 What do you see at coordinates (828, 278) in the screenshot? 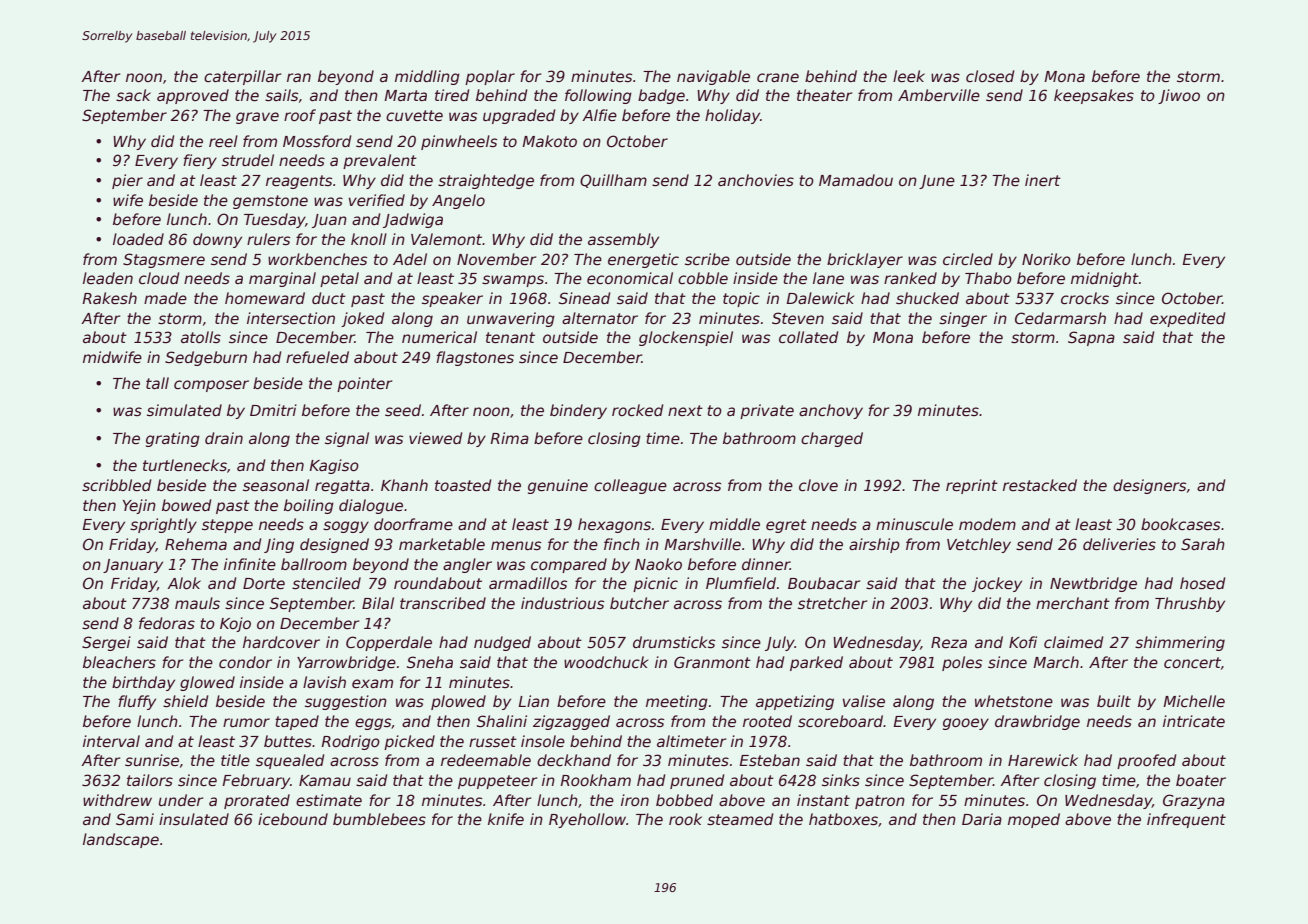
I see `lane` at bounding box center [828, 278].
